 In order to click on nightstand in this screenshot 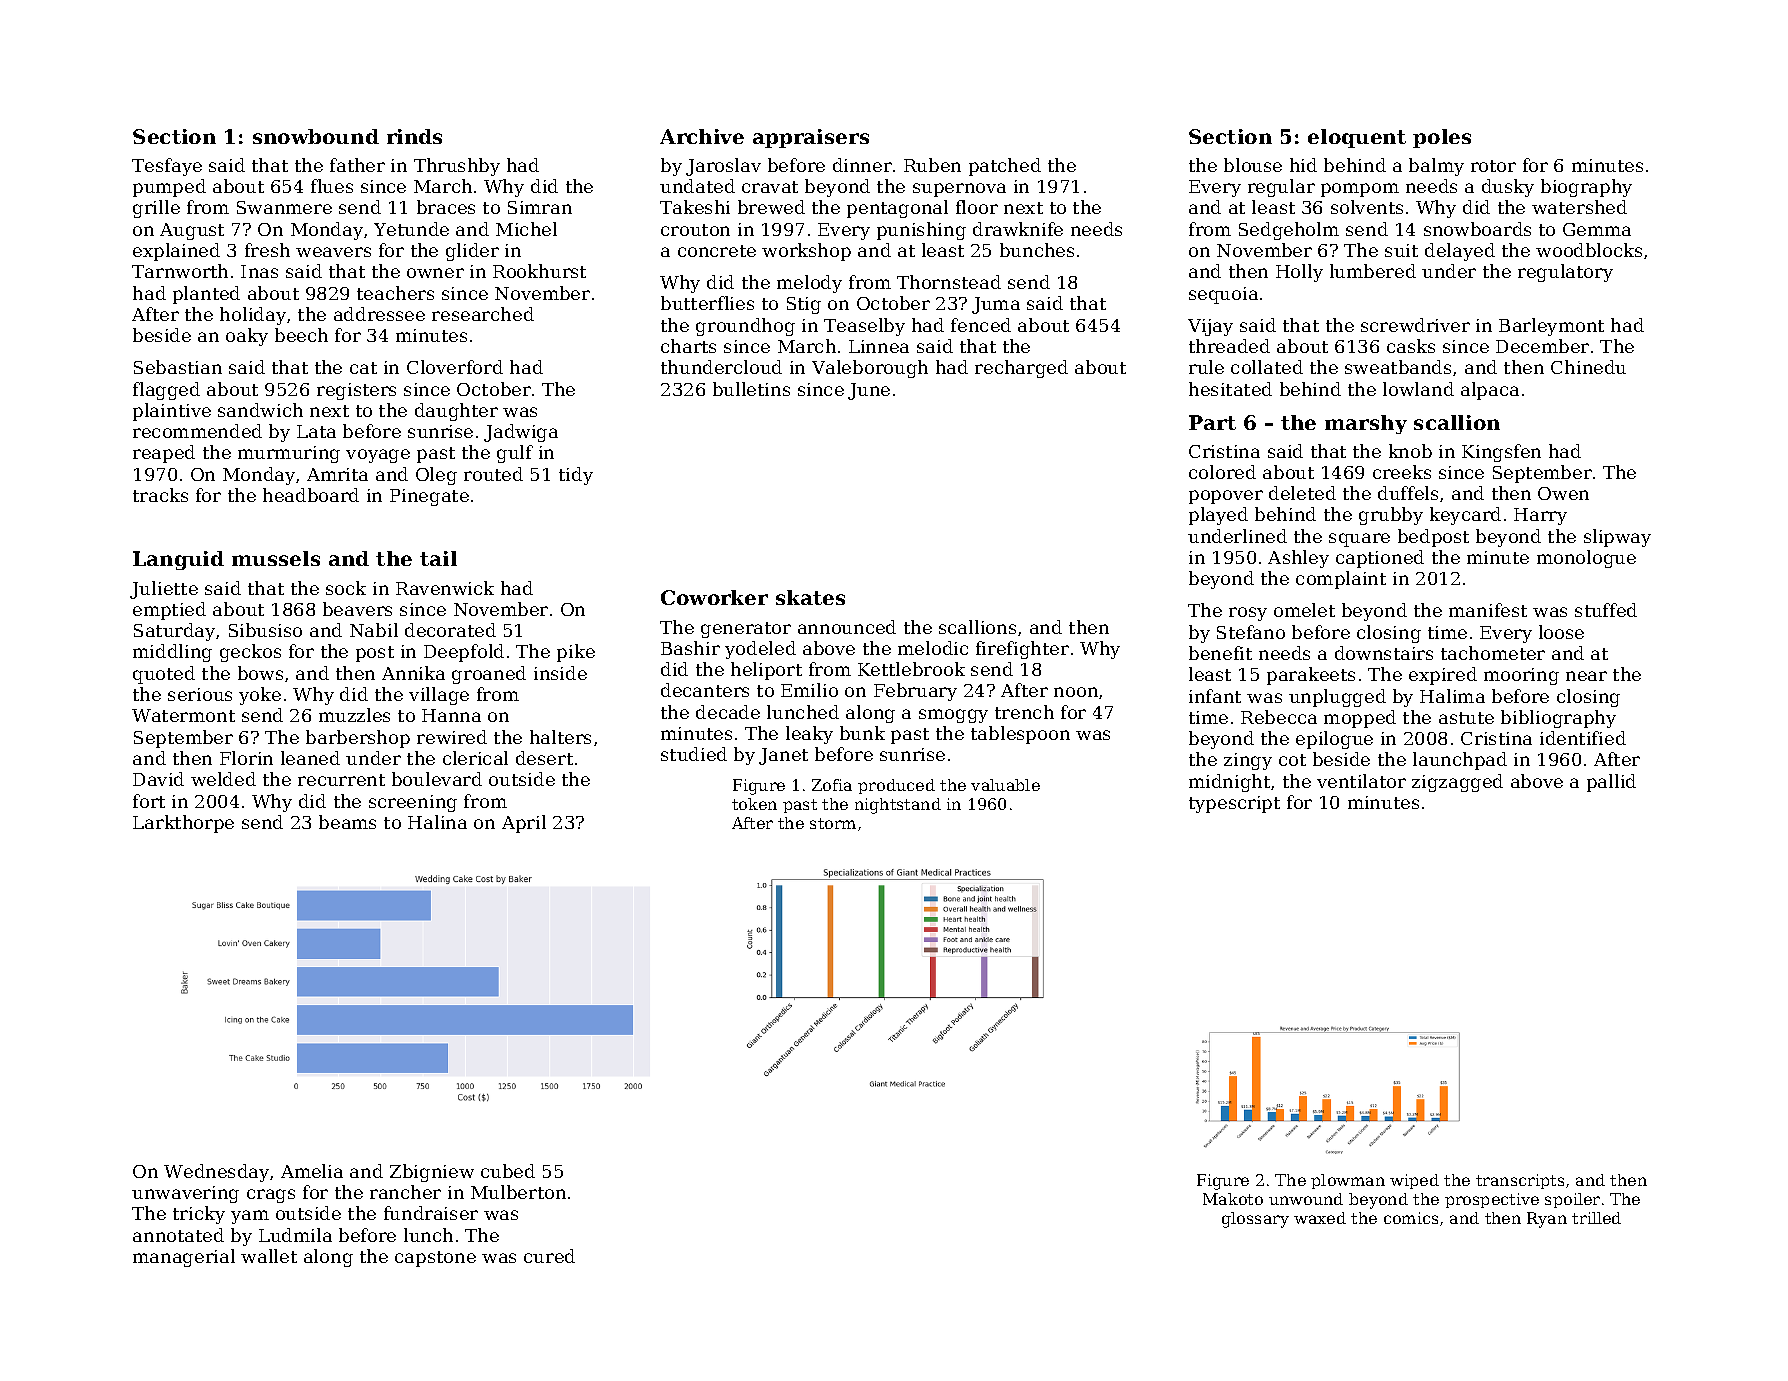, I will do `click(898, 806)`.
